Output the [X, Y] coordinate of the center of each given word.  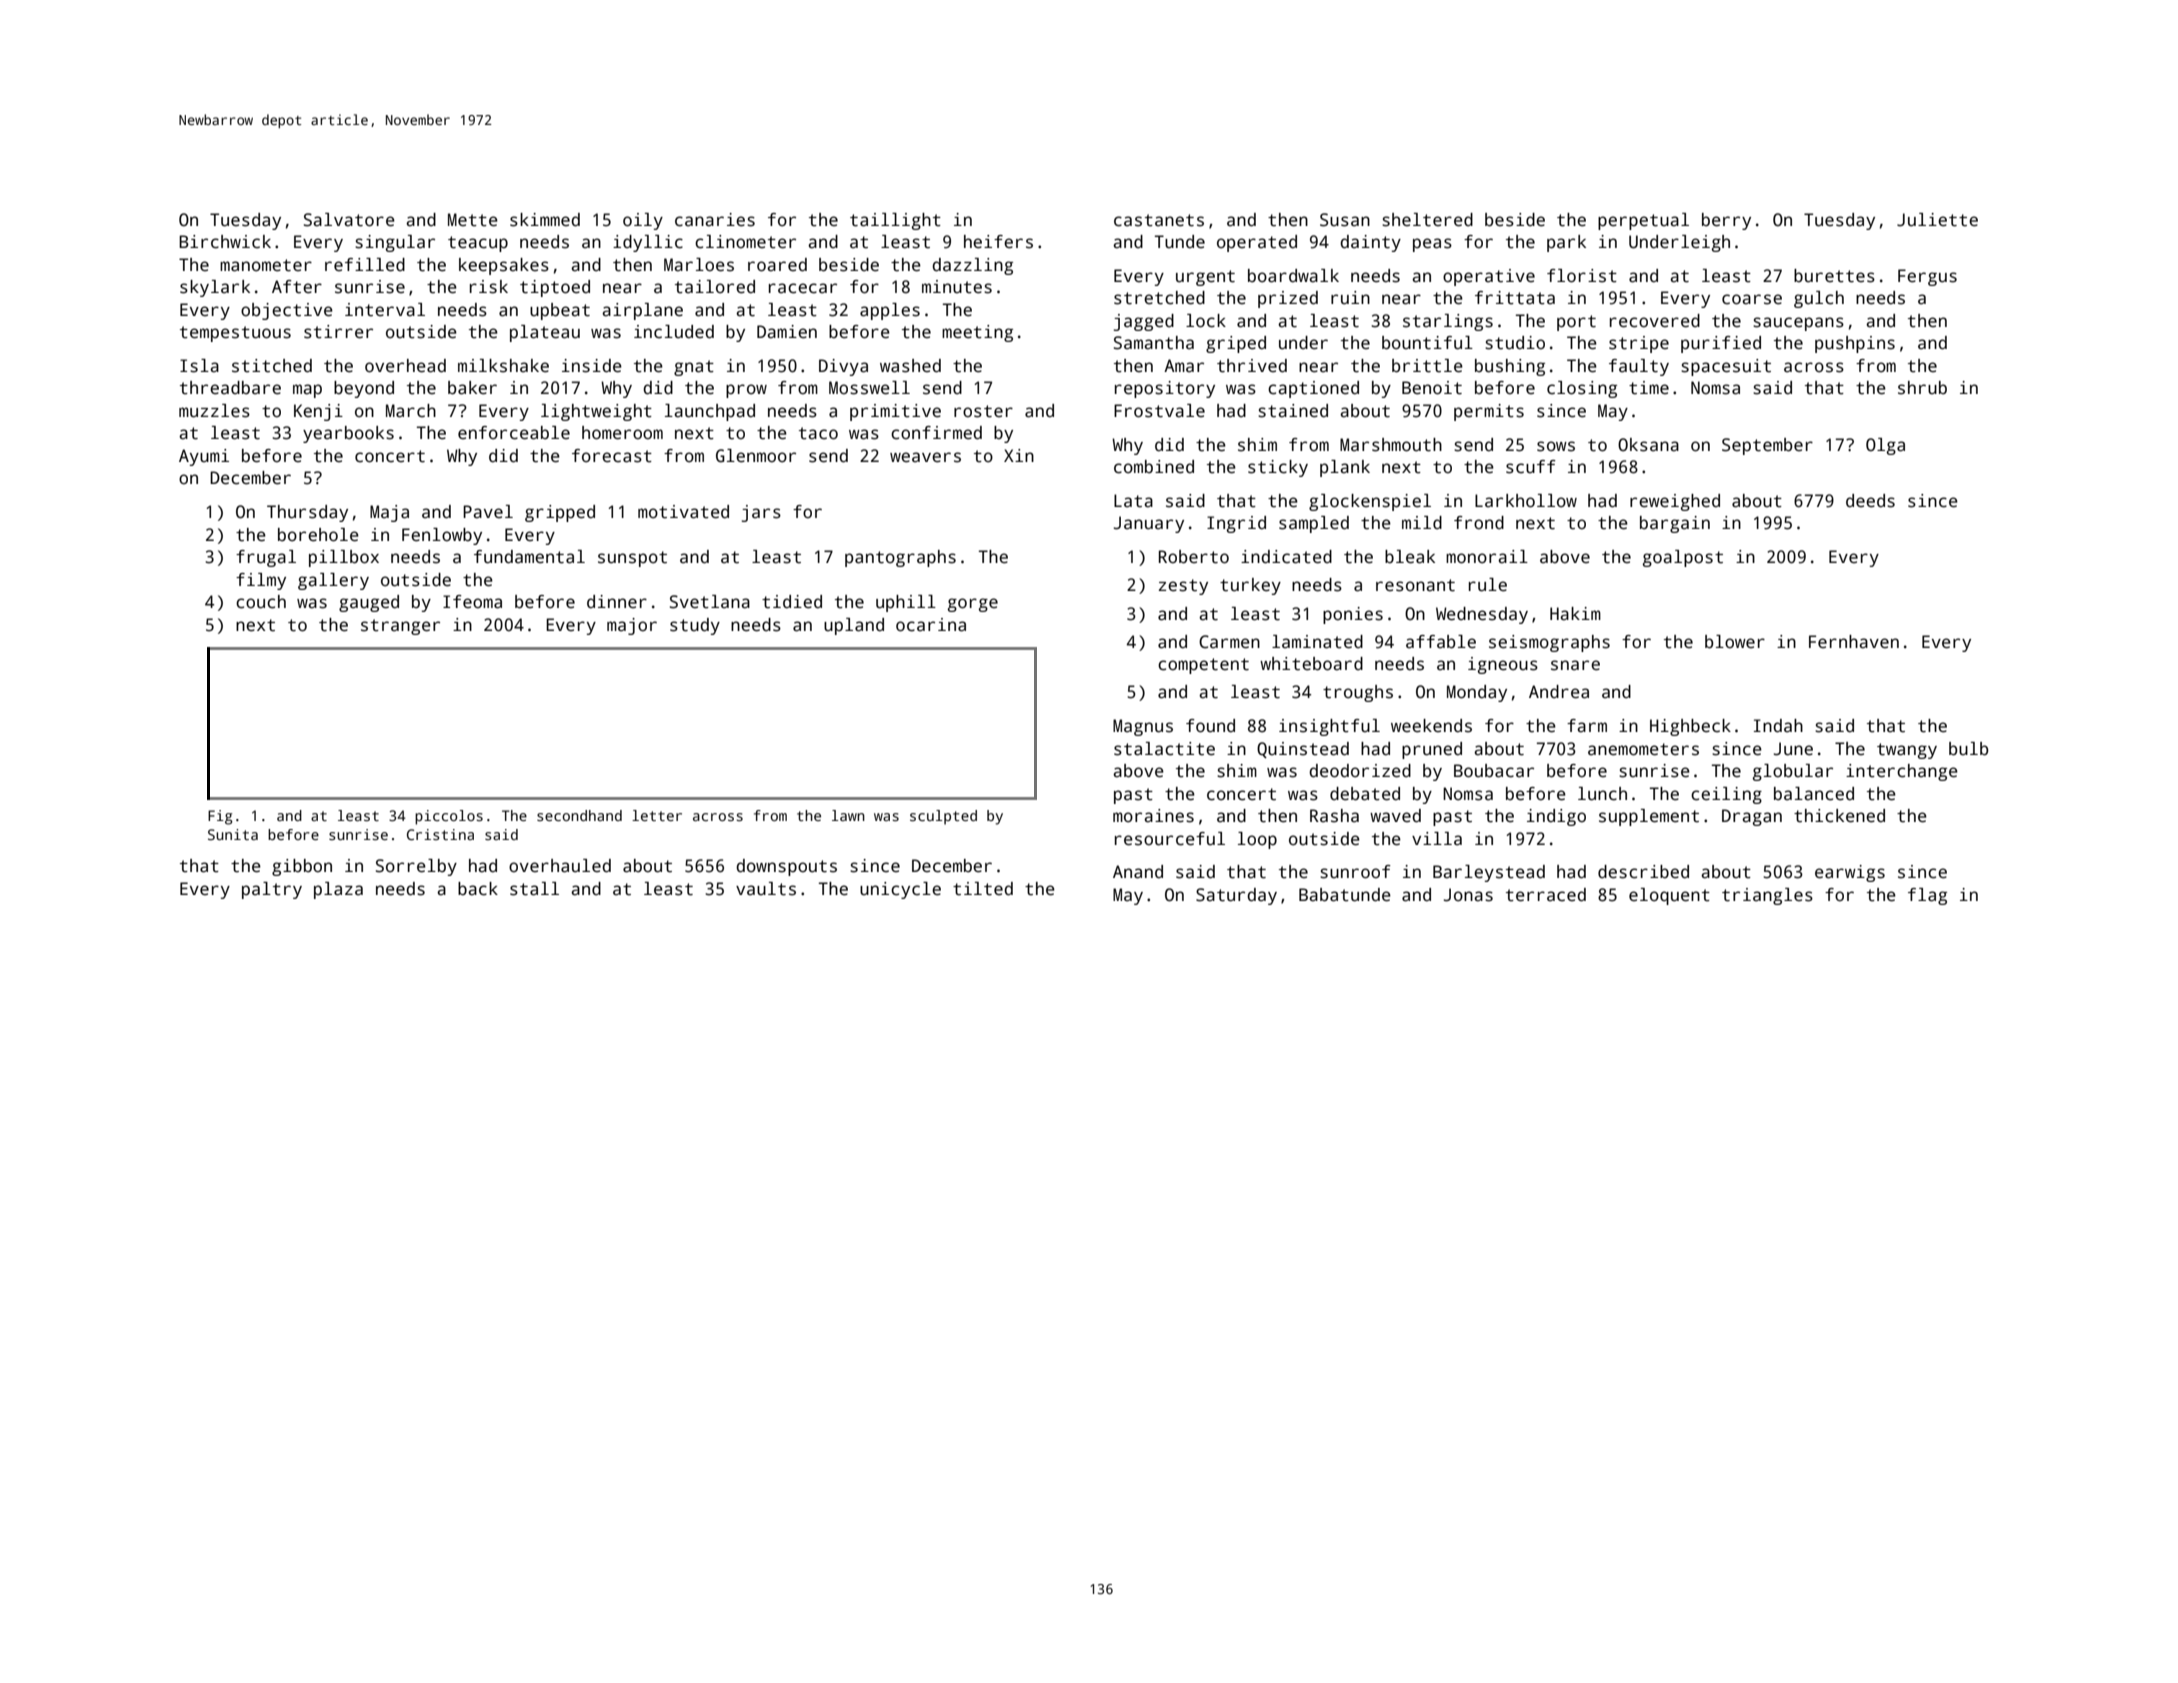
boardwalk [1293, 276]
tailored [715, 287]
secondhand [579, 815]
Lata [1133, 501]
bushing [1510, 367]
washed [910, 366]
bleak [1410, 557]
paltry [272, 890]
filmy [261, 581]
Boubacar [1494, 771]
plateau [545, 333]
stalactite [1164, 749]
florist [1582, 276]
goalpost [1683, 558]
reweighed [1675, 502]
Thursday [307, 513]
